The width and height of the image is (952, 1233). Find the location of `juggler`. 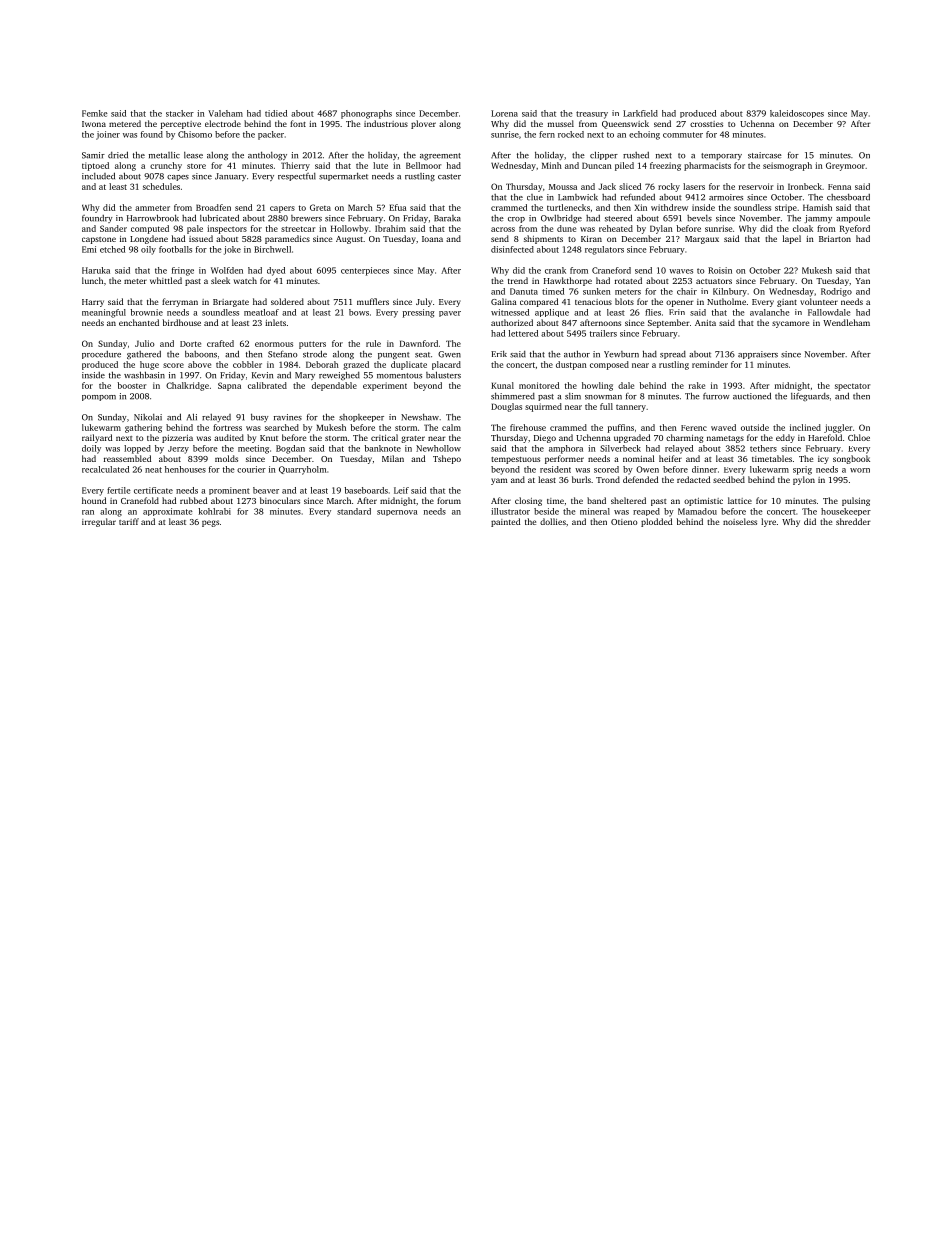

juggler is located at coordinates (838, 428).
